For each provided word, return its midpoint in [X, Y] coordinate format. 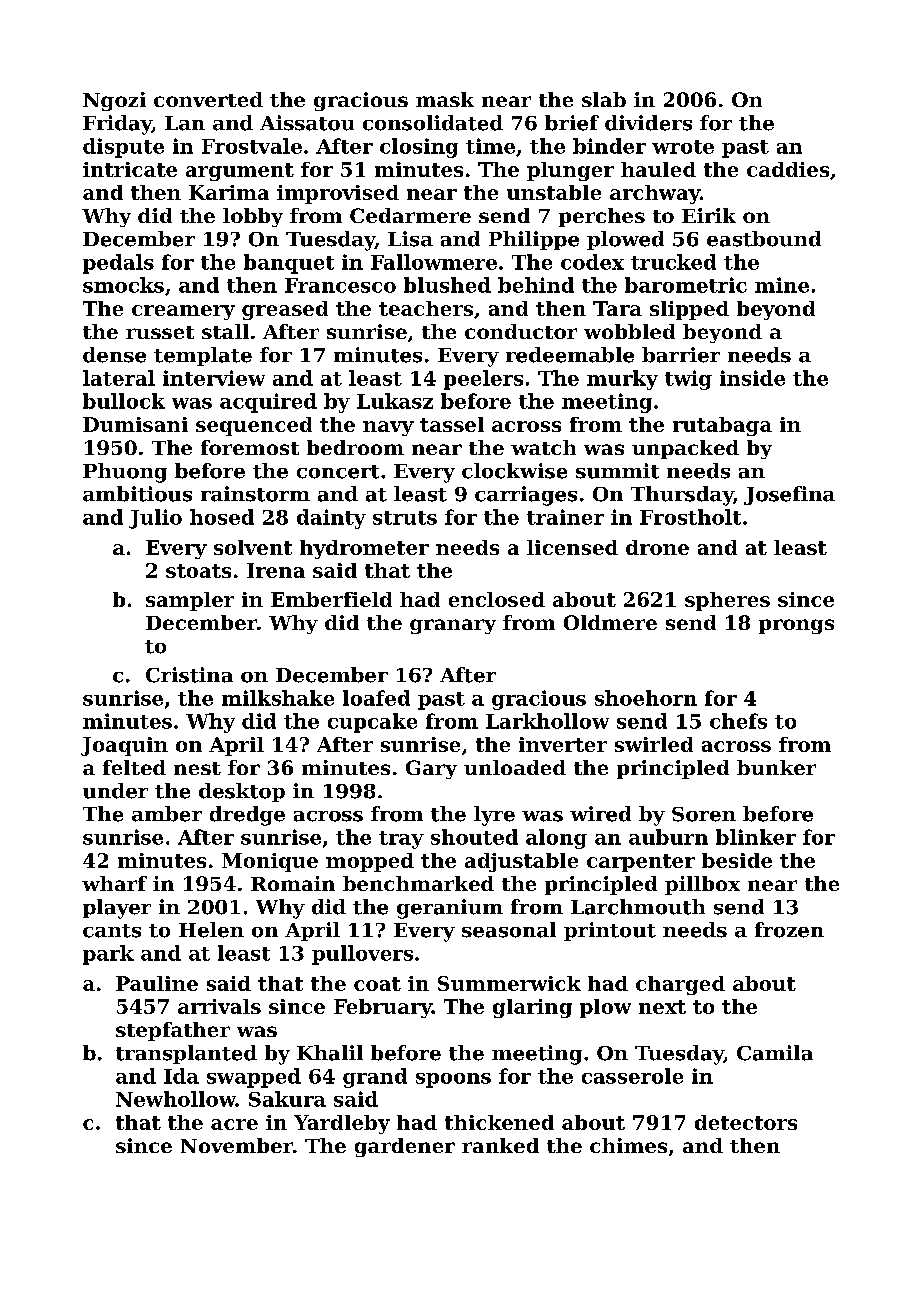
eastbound [764, 239]
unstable [554, 192]
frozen [789, 930]
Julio [155, 519]
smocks [123, 285]
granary [453, 626]
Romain [293, 883]
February [383, 1008]
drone [657, 547]
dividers [648, 123]
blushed [447, 285]
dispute [123, 148]
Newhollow [176, 1099]
